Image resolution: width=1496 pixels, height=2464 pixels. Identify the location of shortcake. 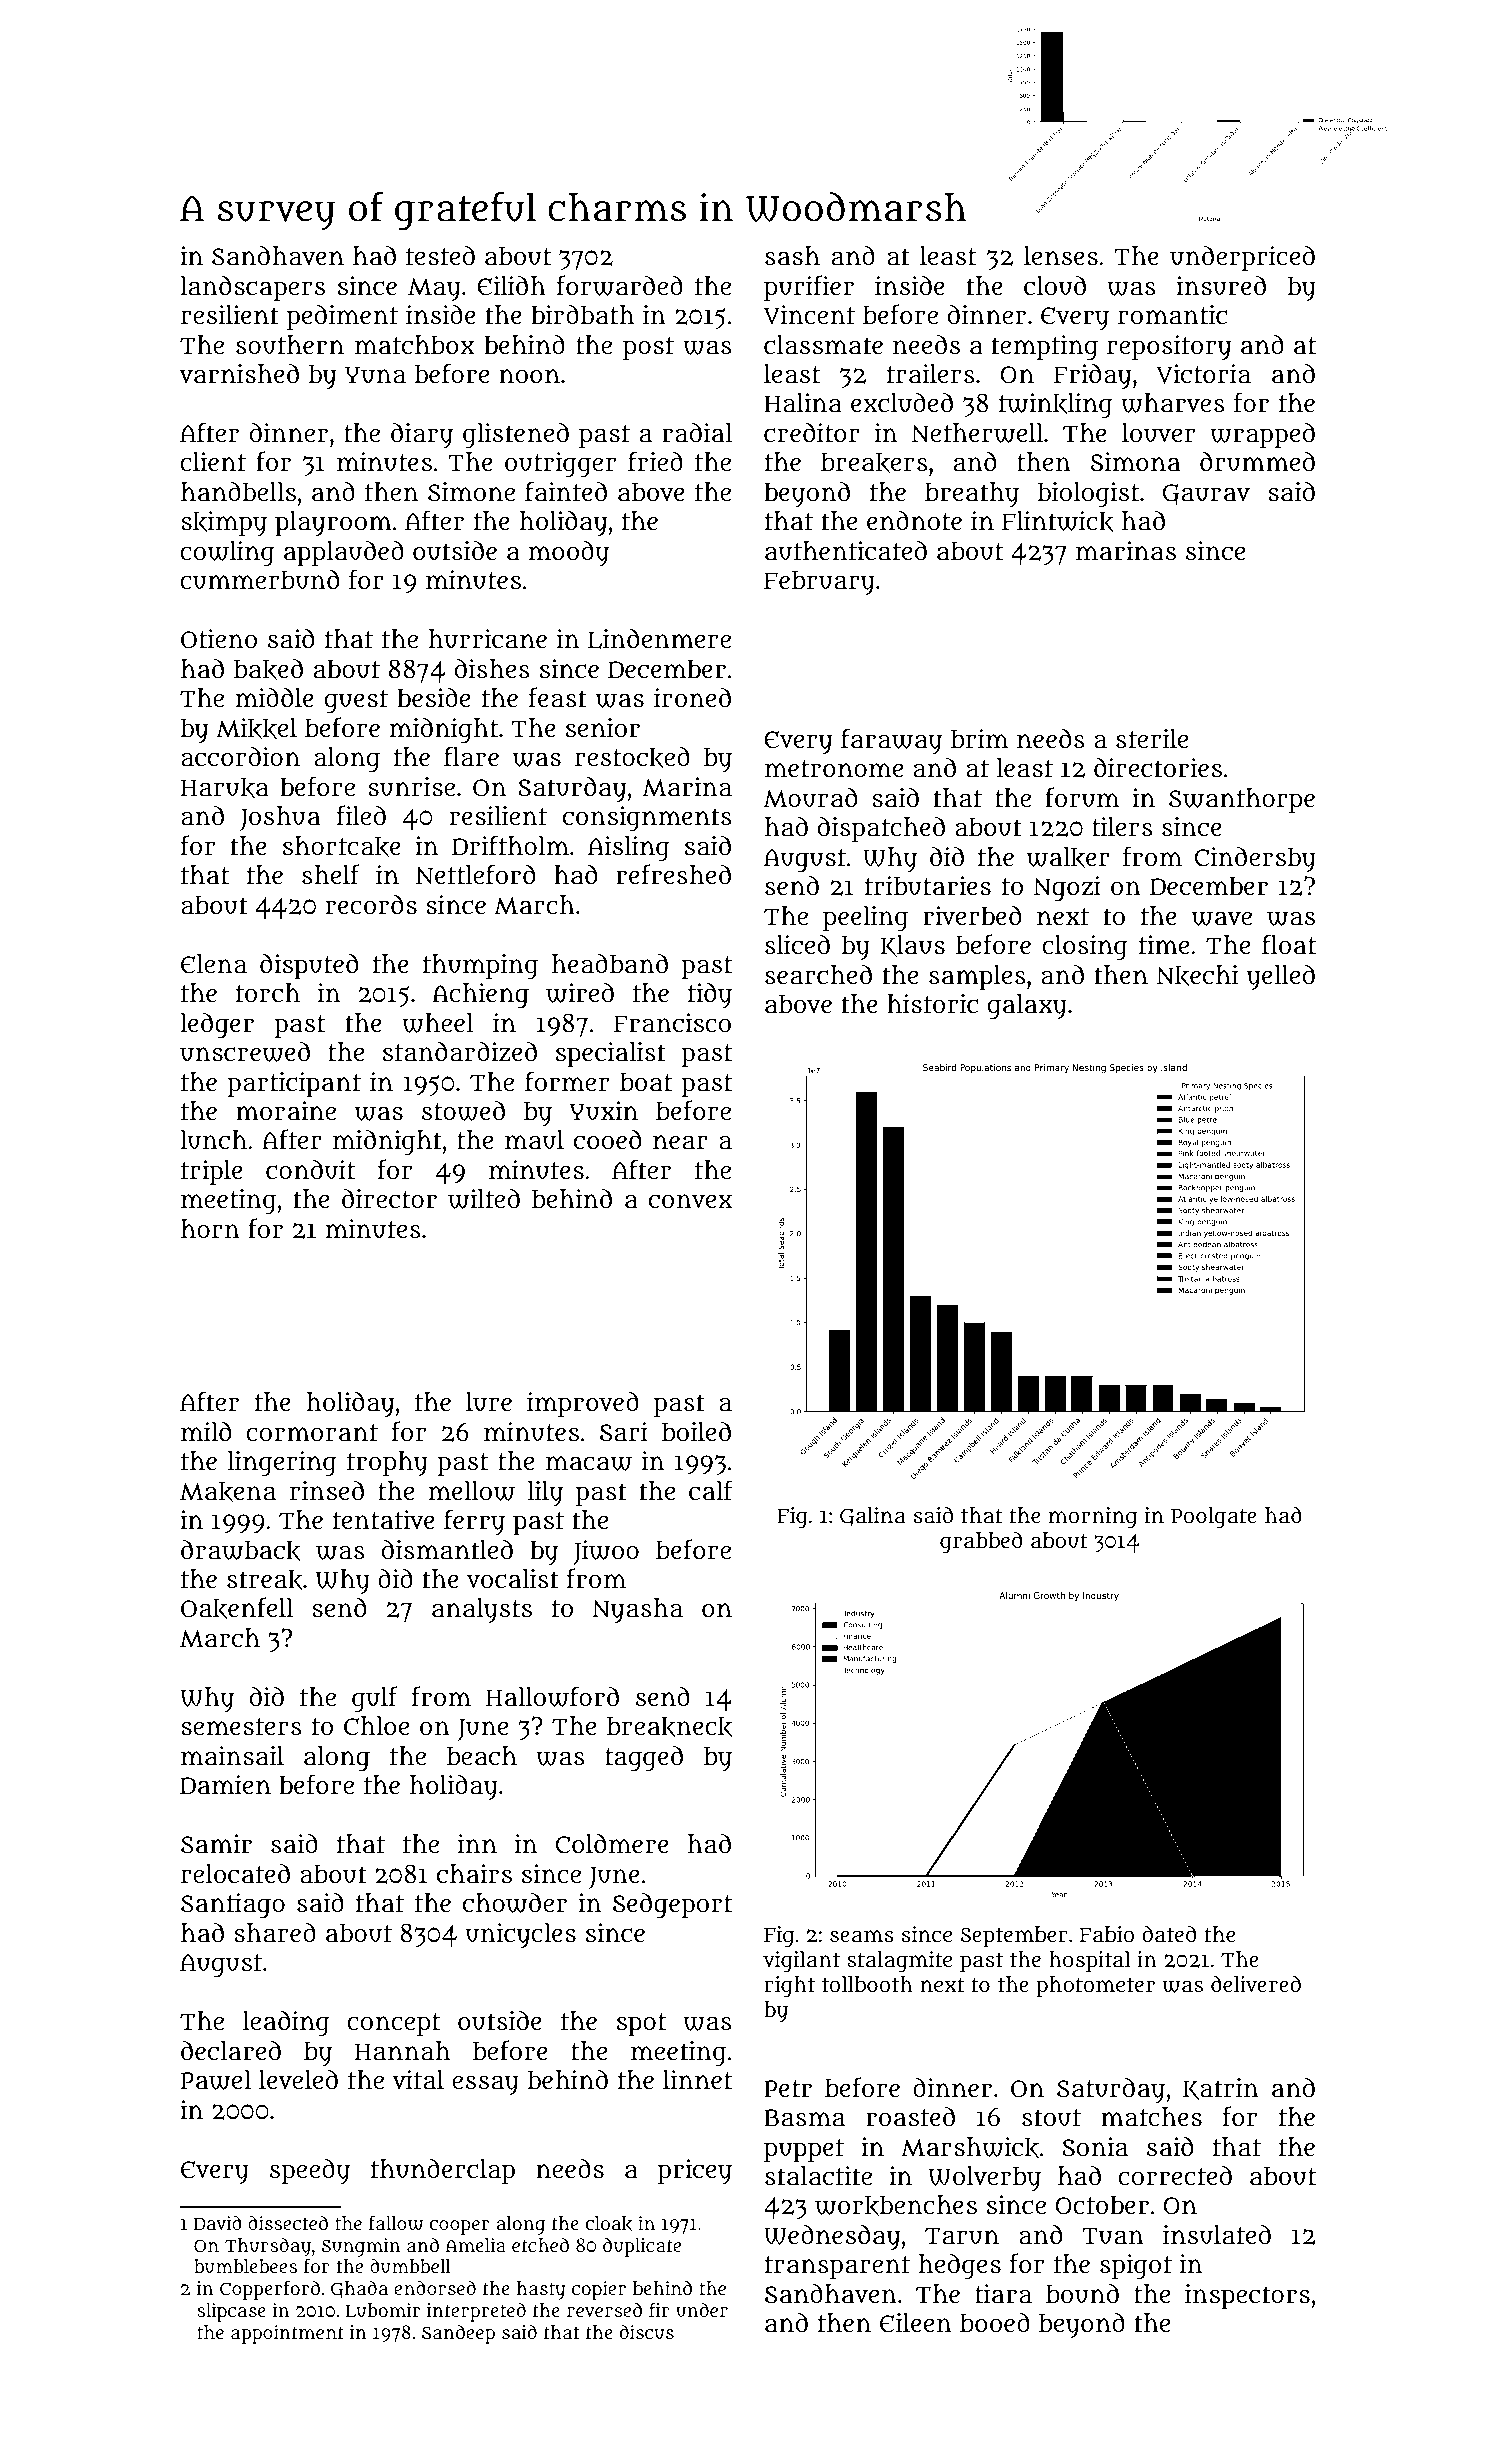
(342, 846).
